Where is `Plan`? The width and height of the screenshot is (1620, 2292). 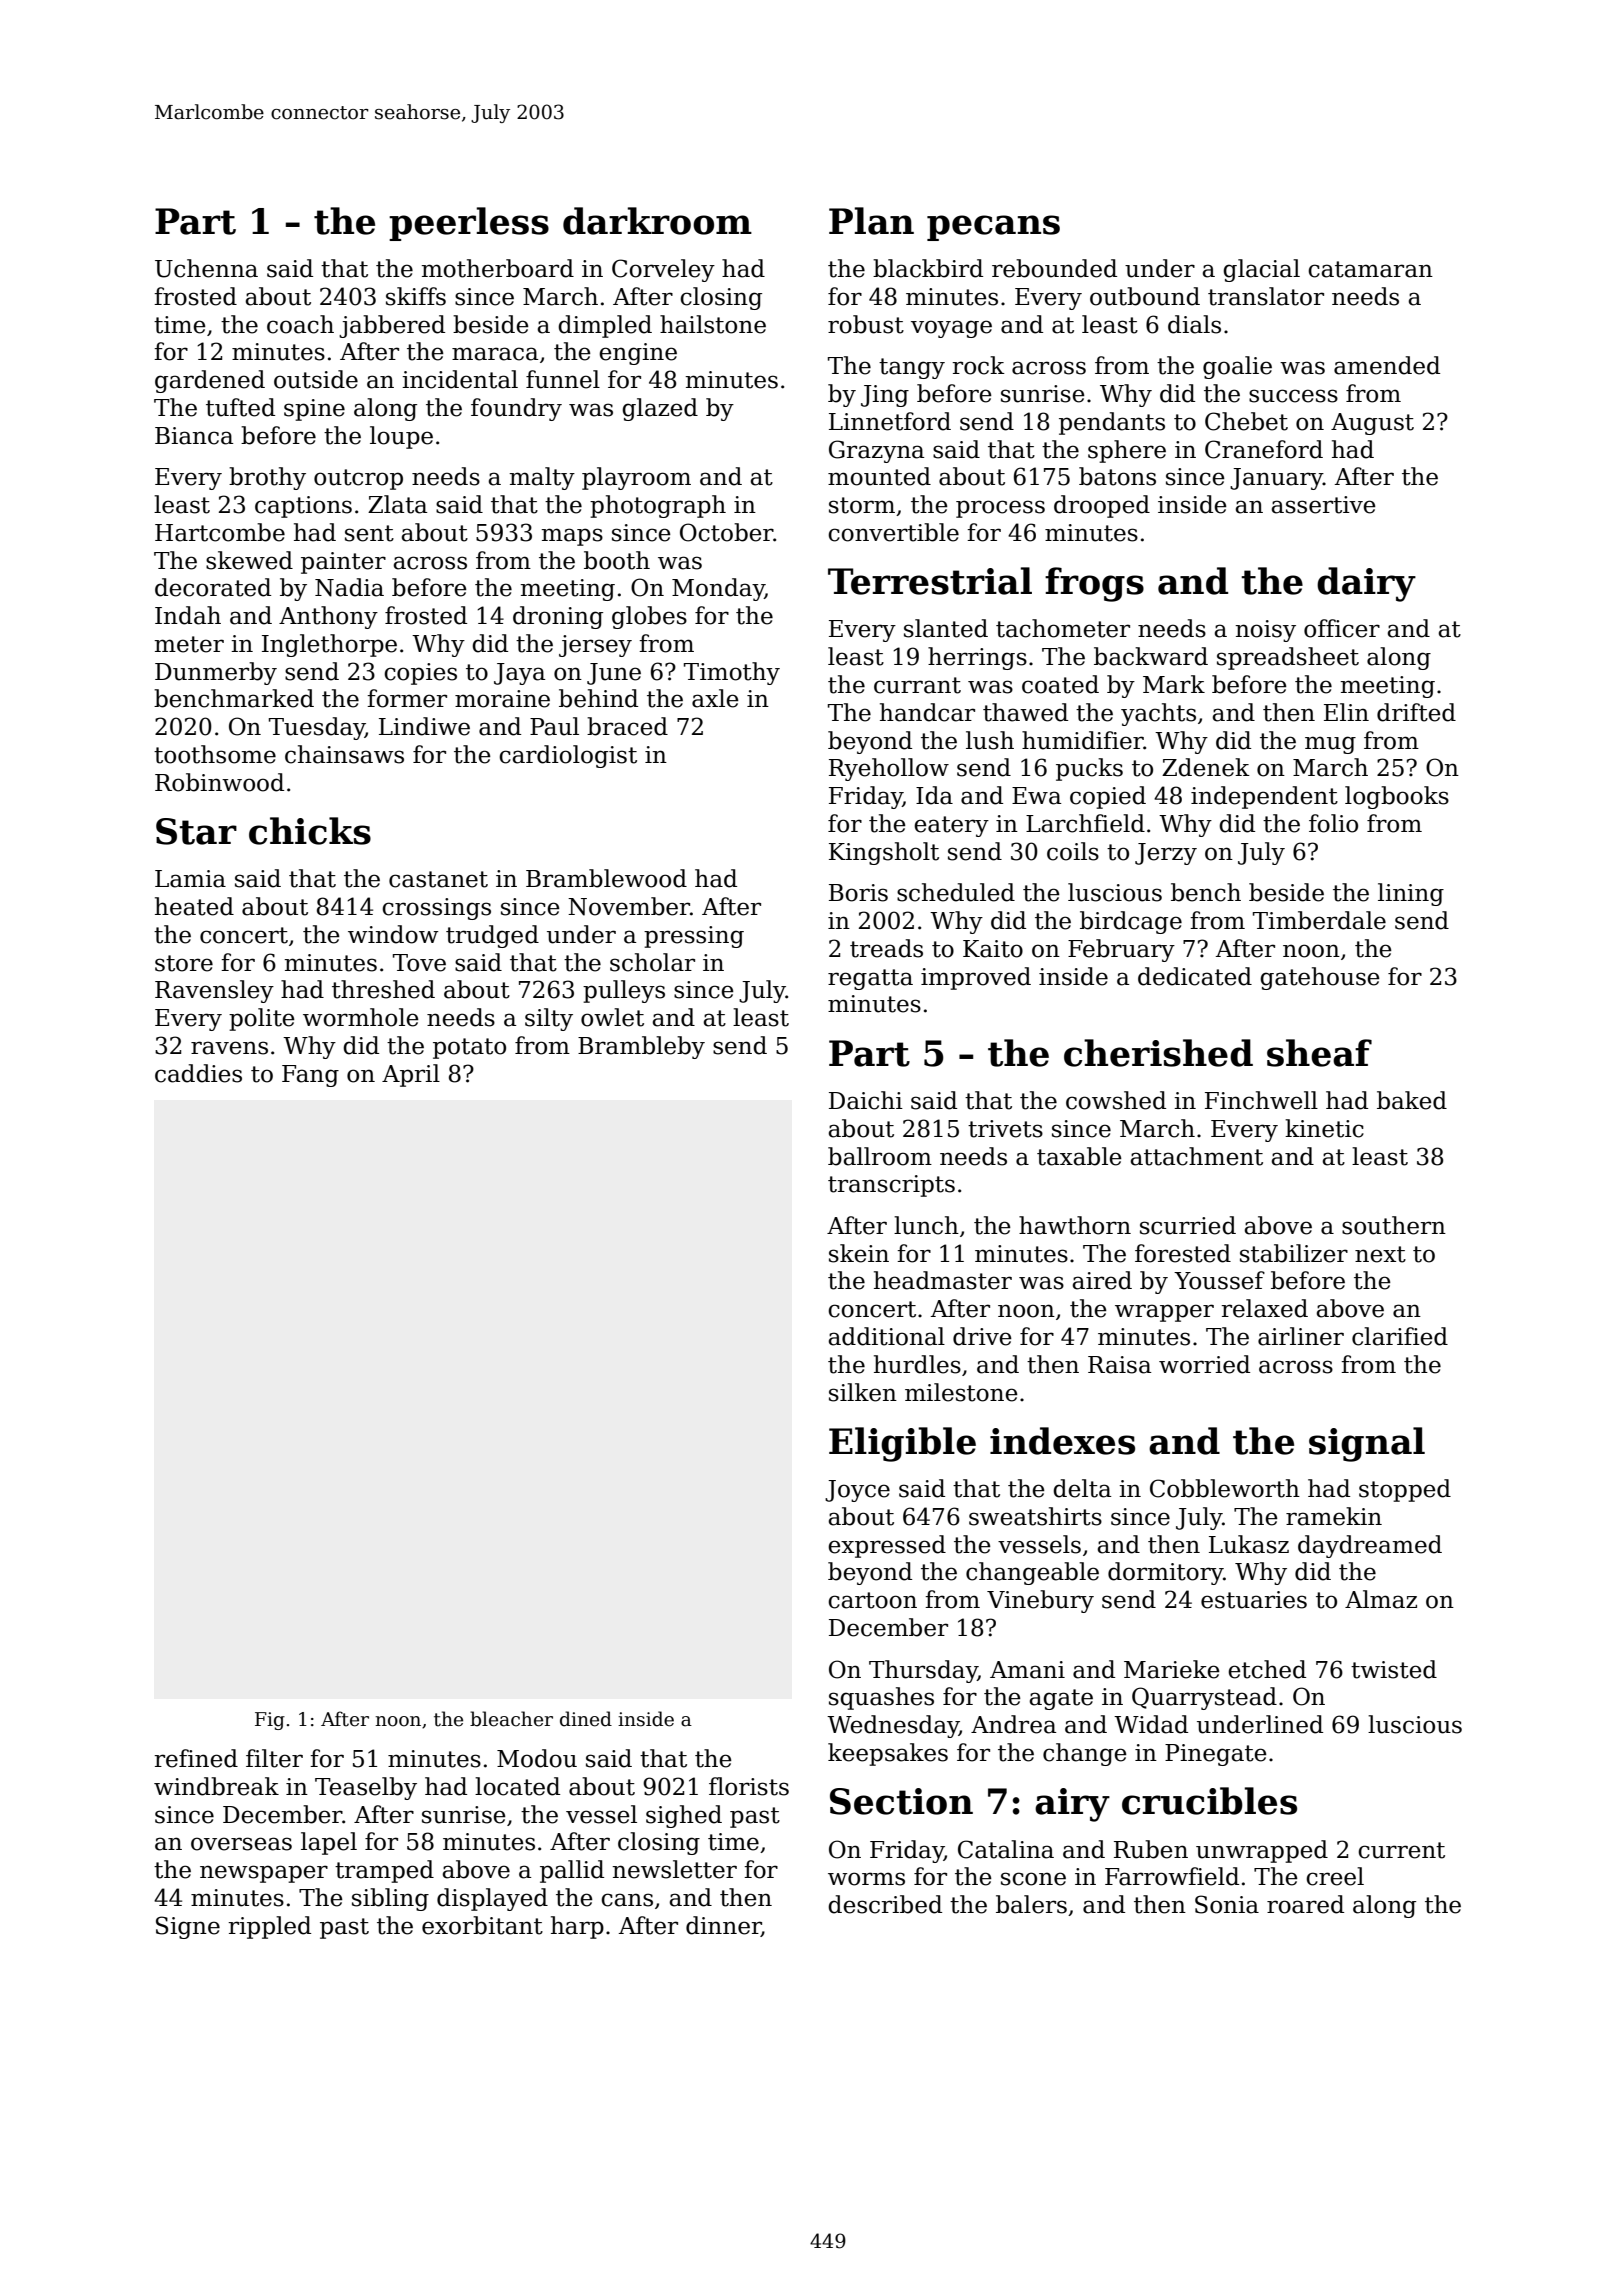 Plan is located at coordinates (871, 221).
